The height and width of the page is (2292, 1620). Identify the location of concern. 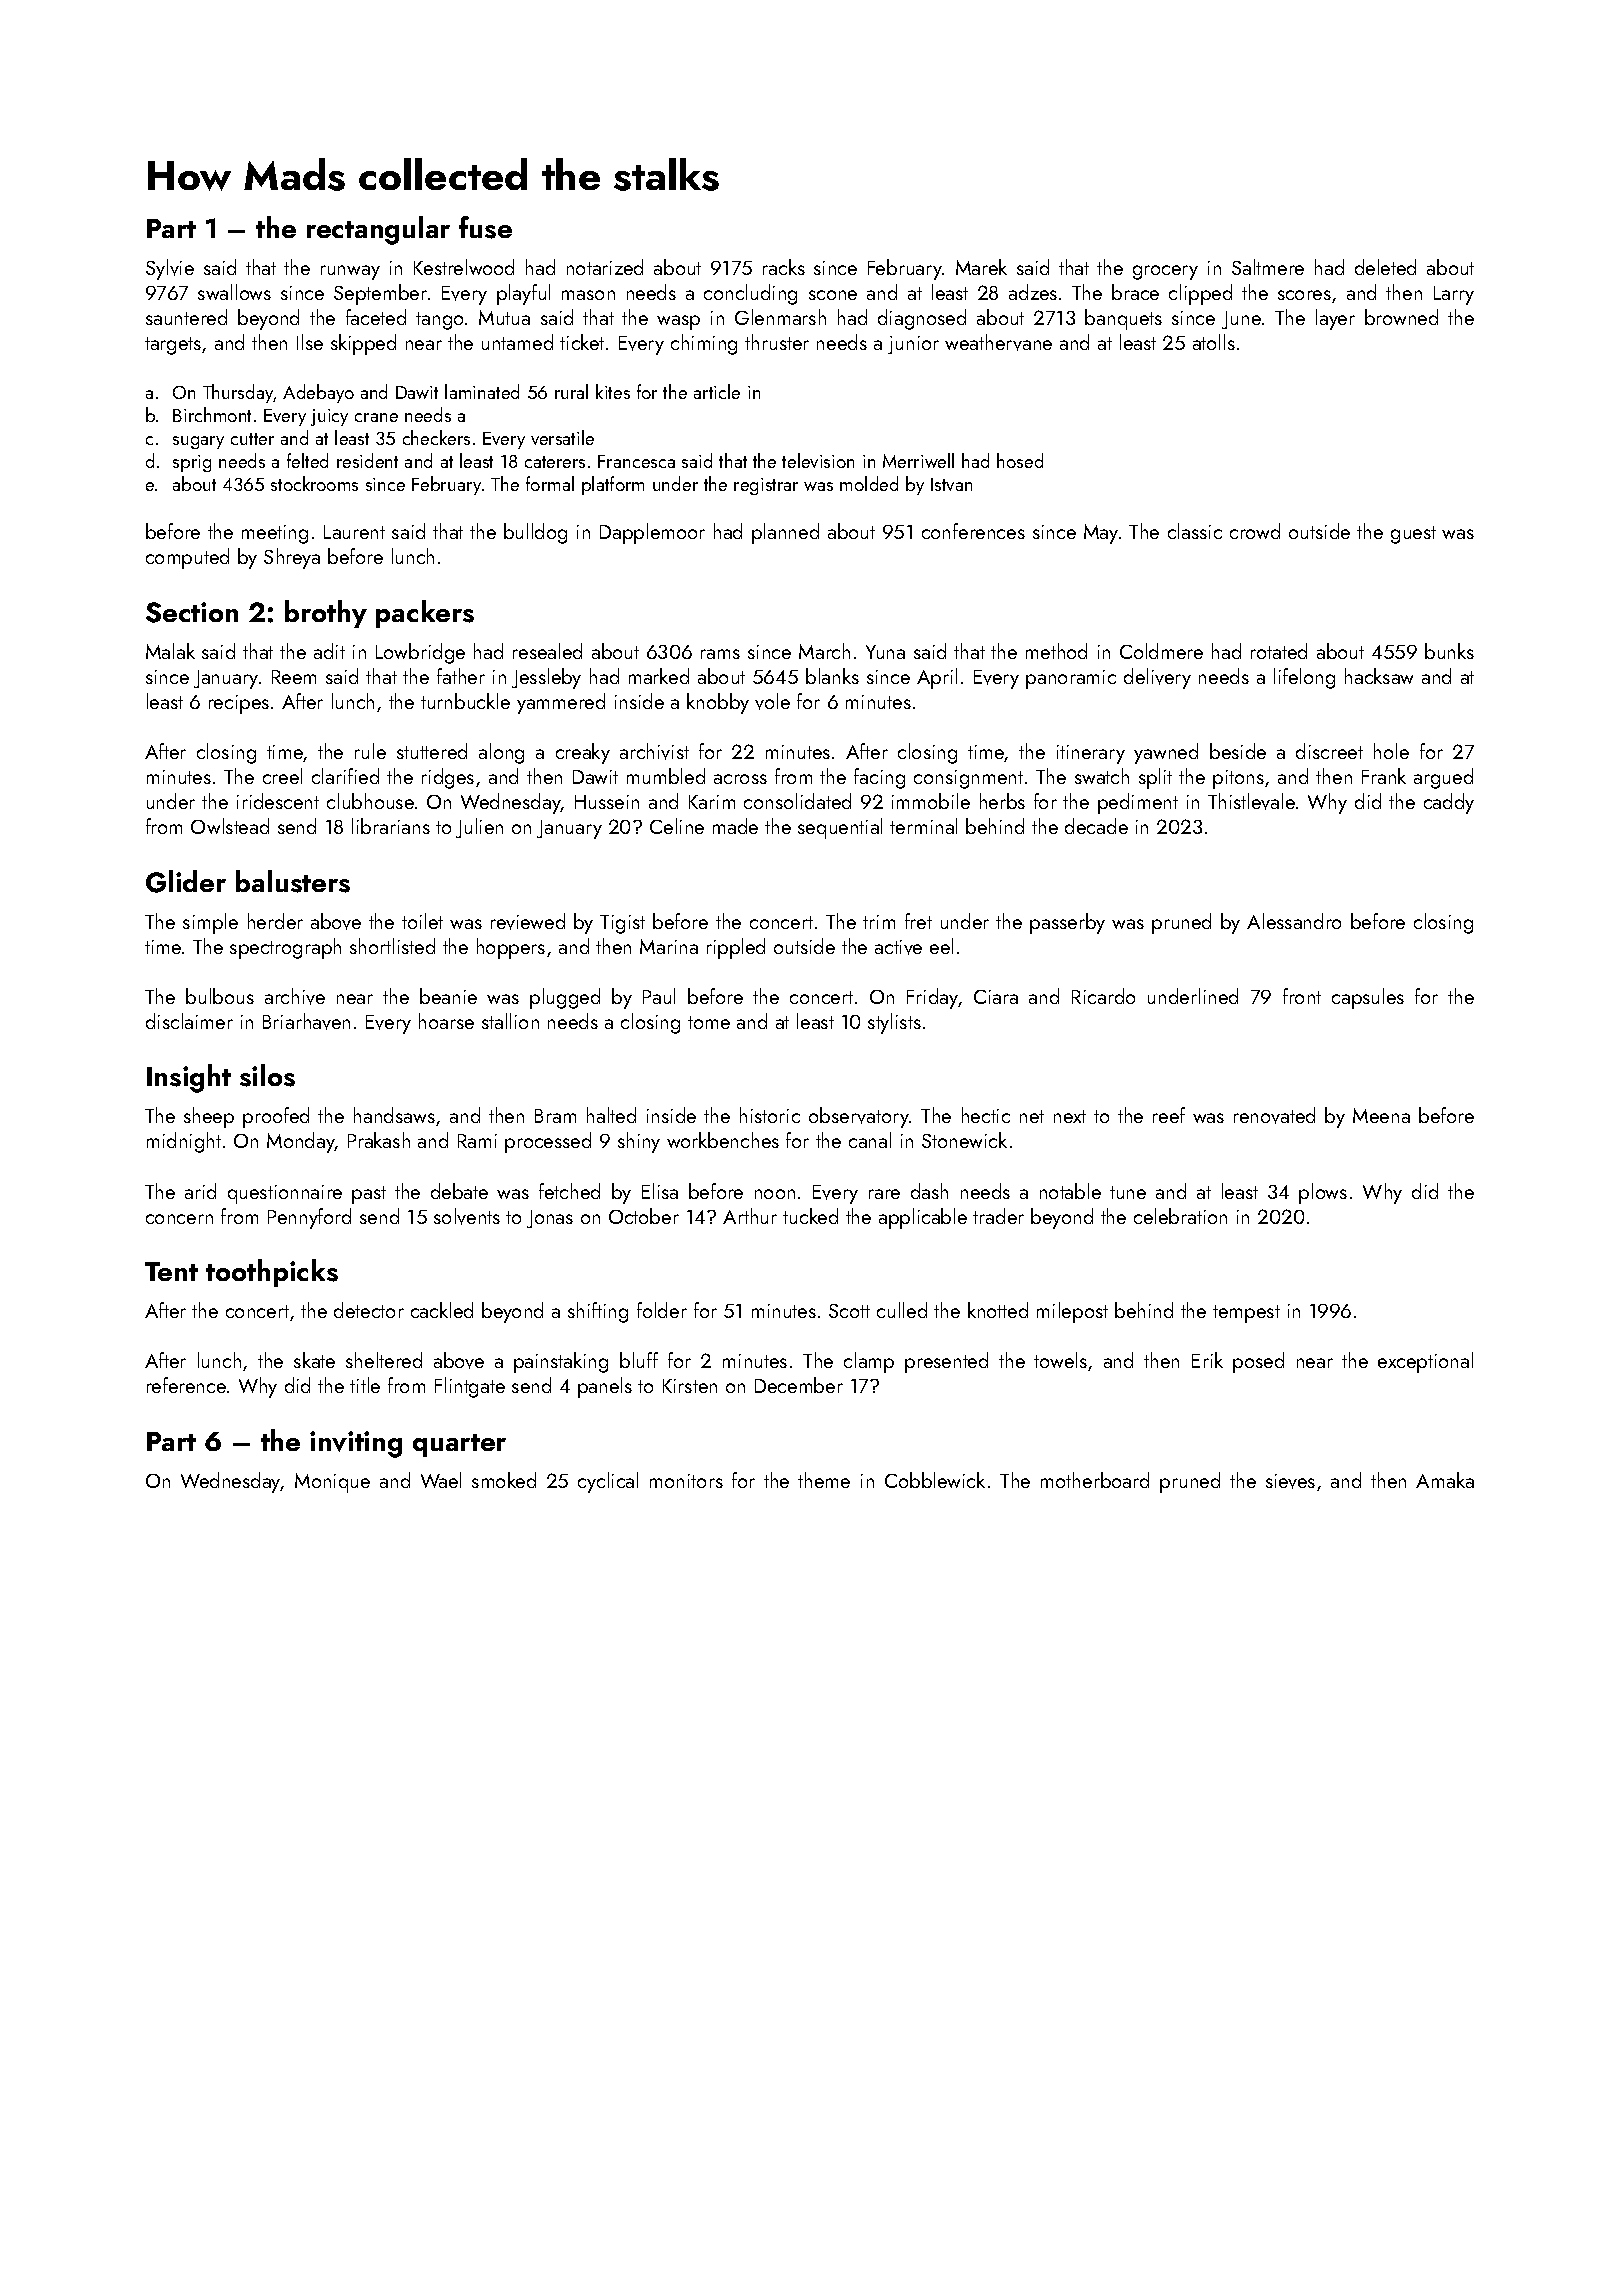
(179, 1219).
